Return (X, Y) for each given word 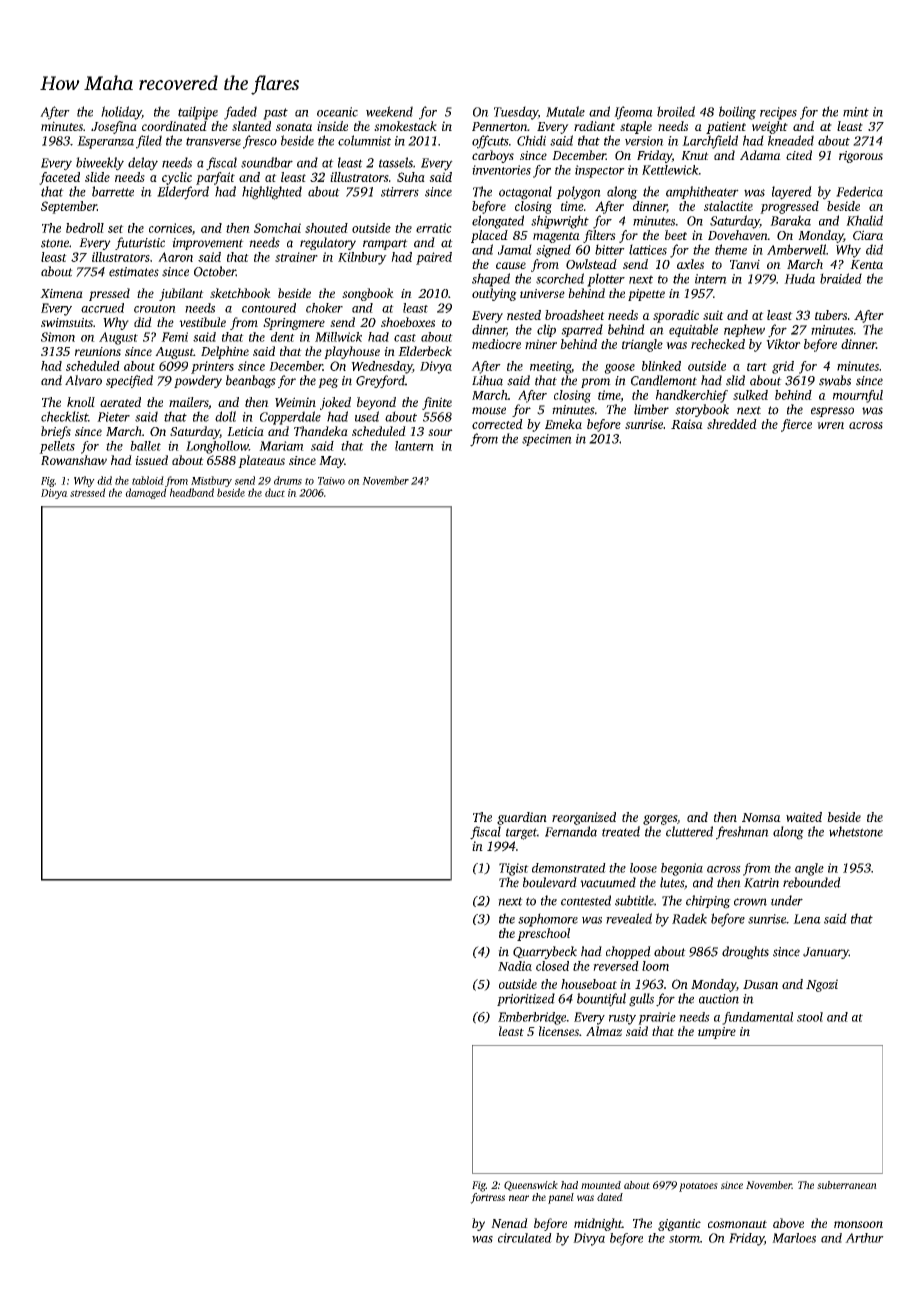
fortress (487, 1198)
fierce (796, 425)
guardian (522, 818)
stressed (88, 492)
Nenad (509, 1223)
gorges (660, 820)
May (331, 462)
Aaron (175, 257)
